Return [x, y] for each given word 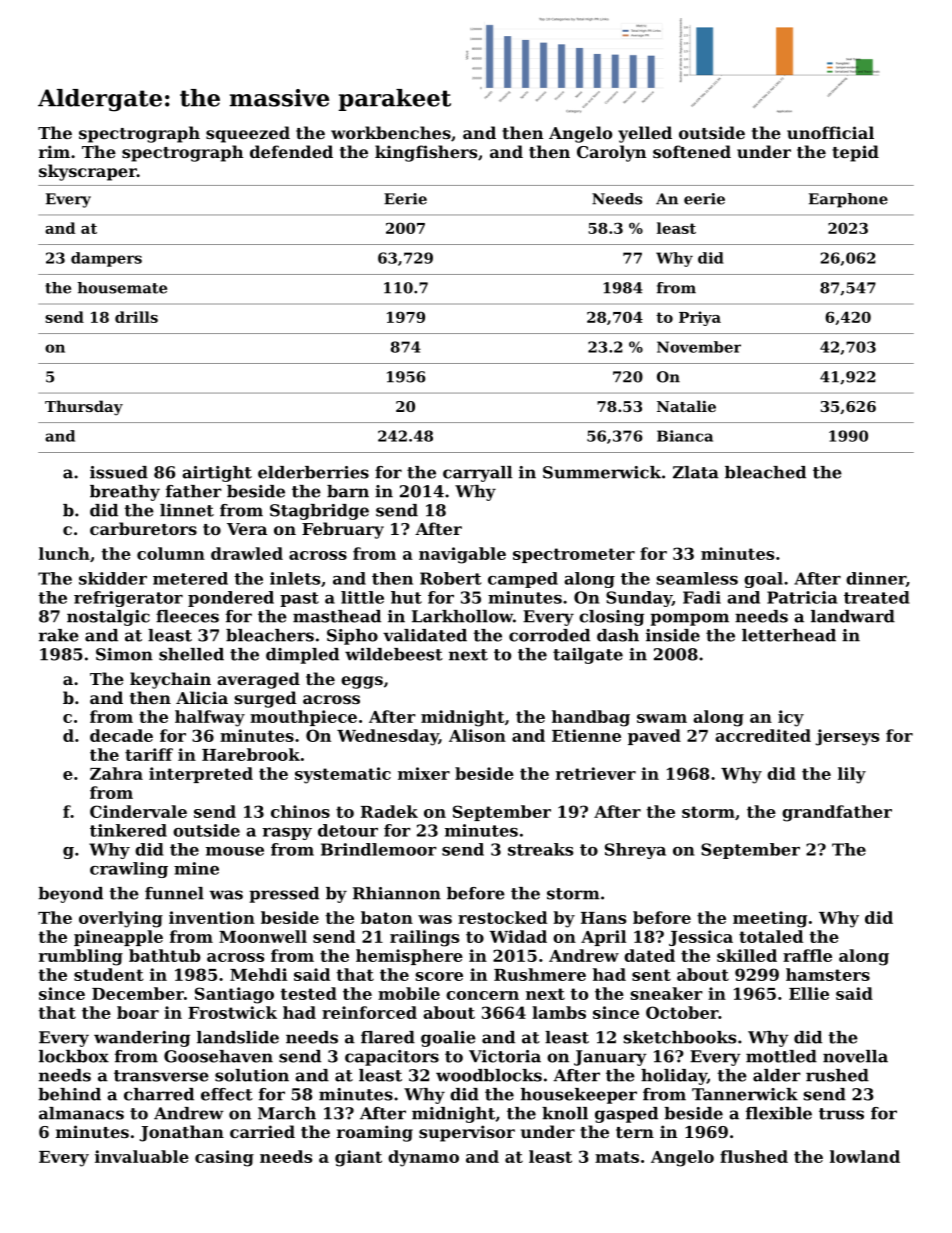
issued [119, 472]
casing [224, 1158]
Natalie [686, 406]
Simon [124, 654]
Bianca [685, 436]
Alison [477, 735]
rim [54, 151]
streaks [540, 849]
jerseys [847, 737]
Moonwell [263, 936]
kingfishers [426, 153]
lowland [865, 1156]
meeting [770, 919]
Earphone [848, 200]
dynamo [423, 1158]
